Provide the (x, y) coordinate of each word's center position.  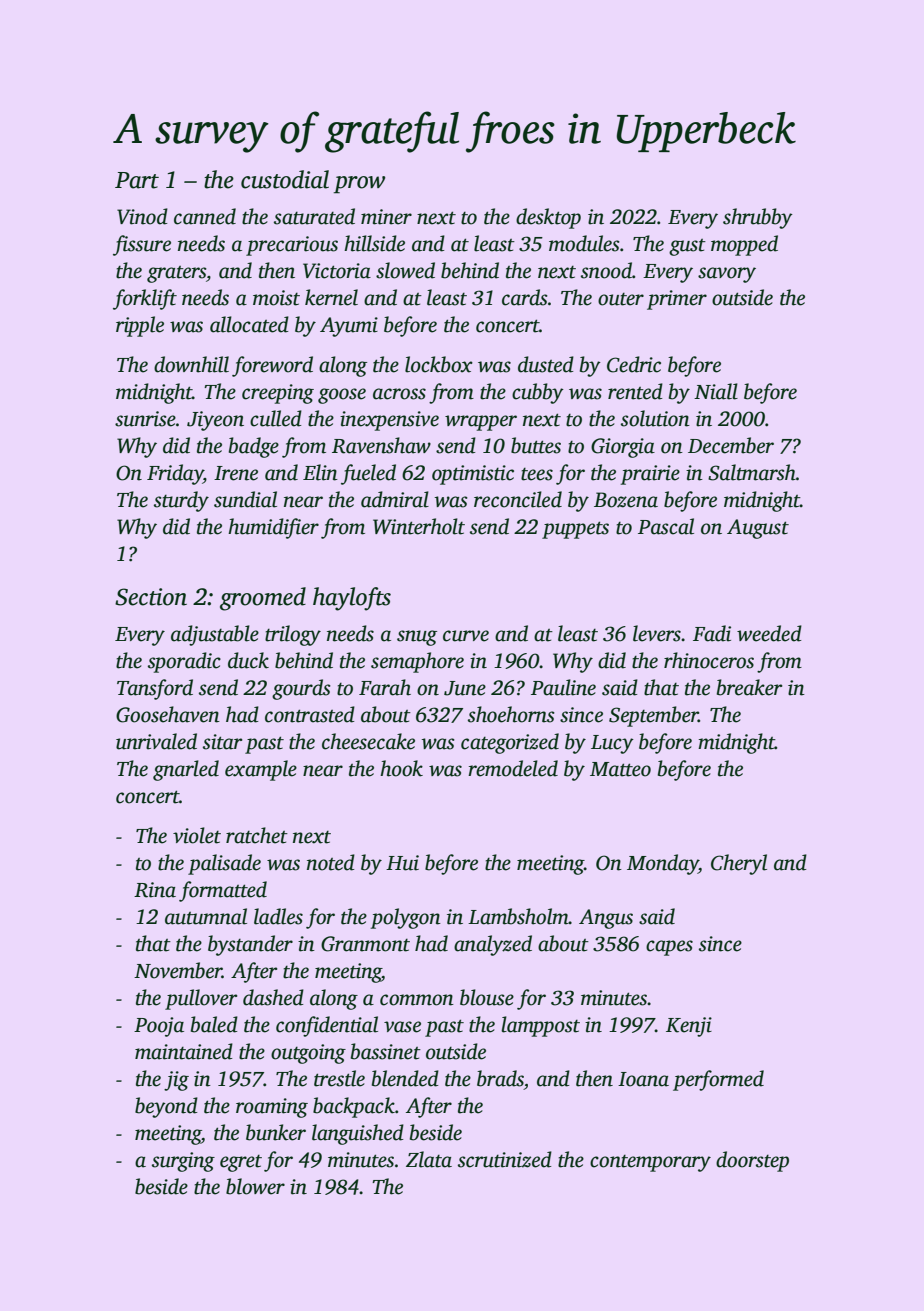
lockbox (439, 364)
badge (254, 447)
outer (621, 299)
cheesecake (368, 741)
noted (331, 862)
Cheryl (739, 864)
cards (525, 297)
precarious (292, 246)
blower (255, 1186)
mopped (744, 245)
